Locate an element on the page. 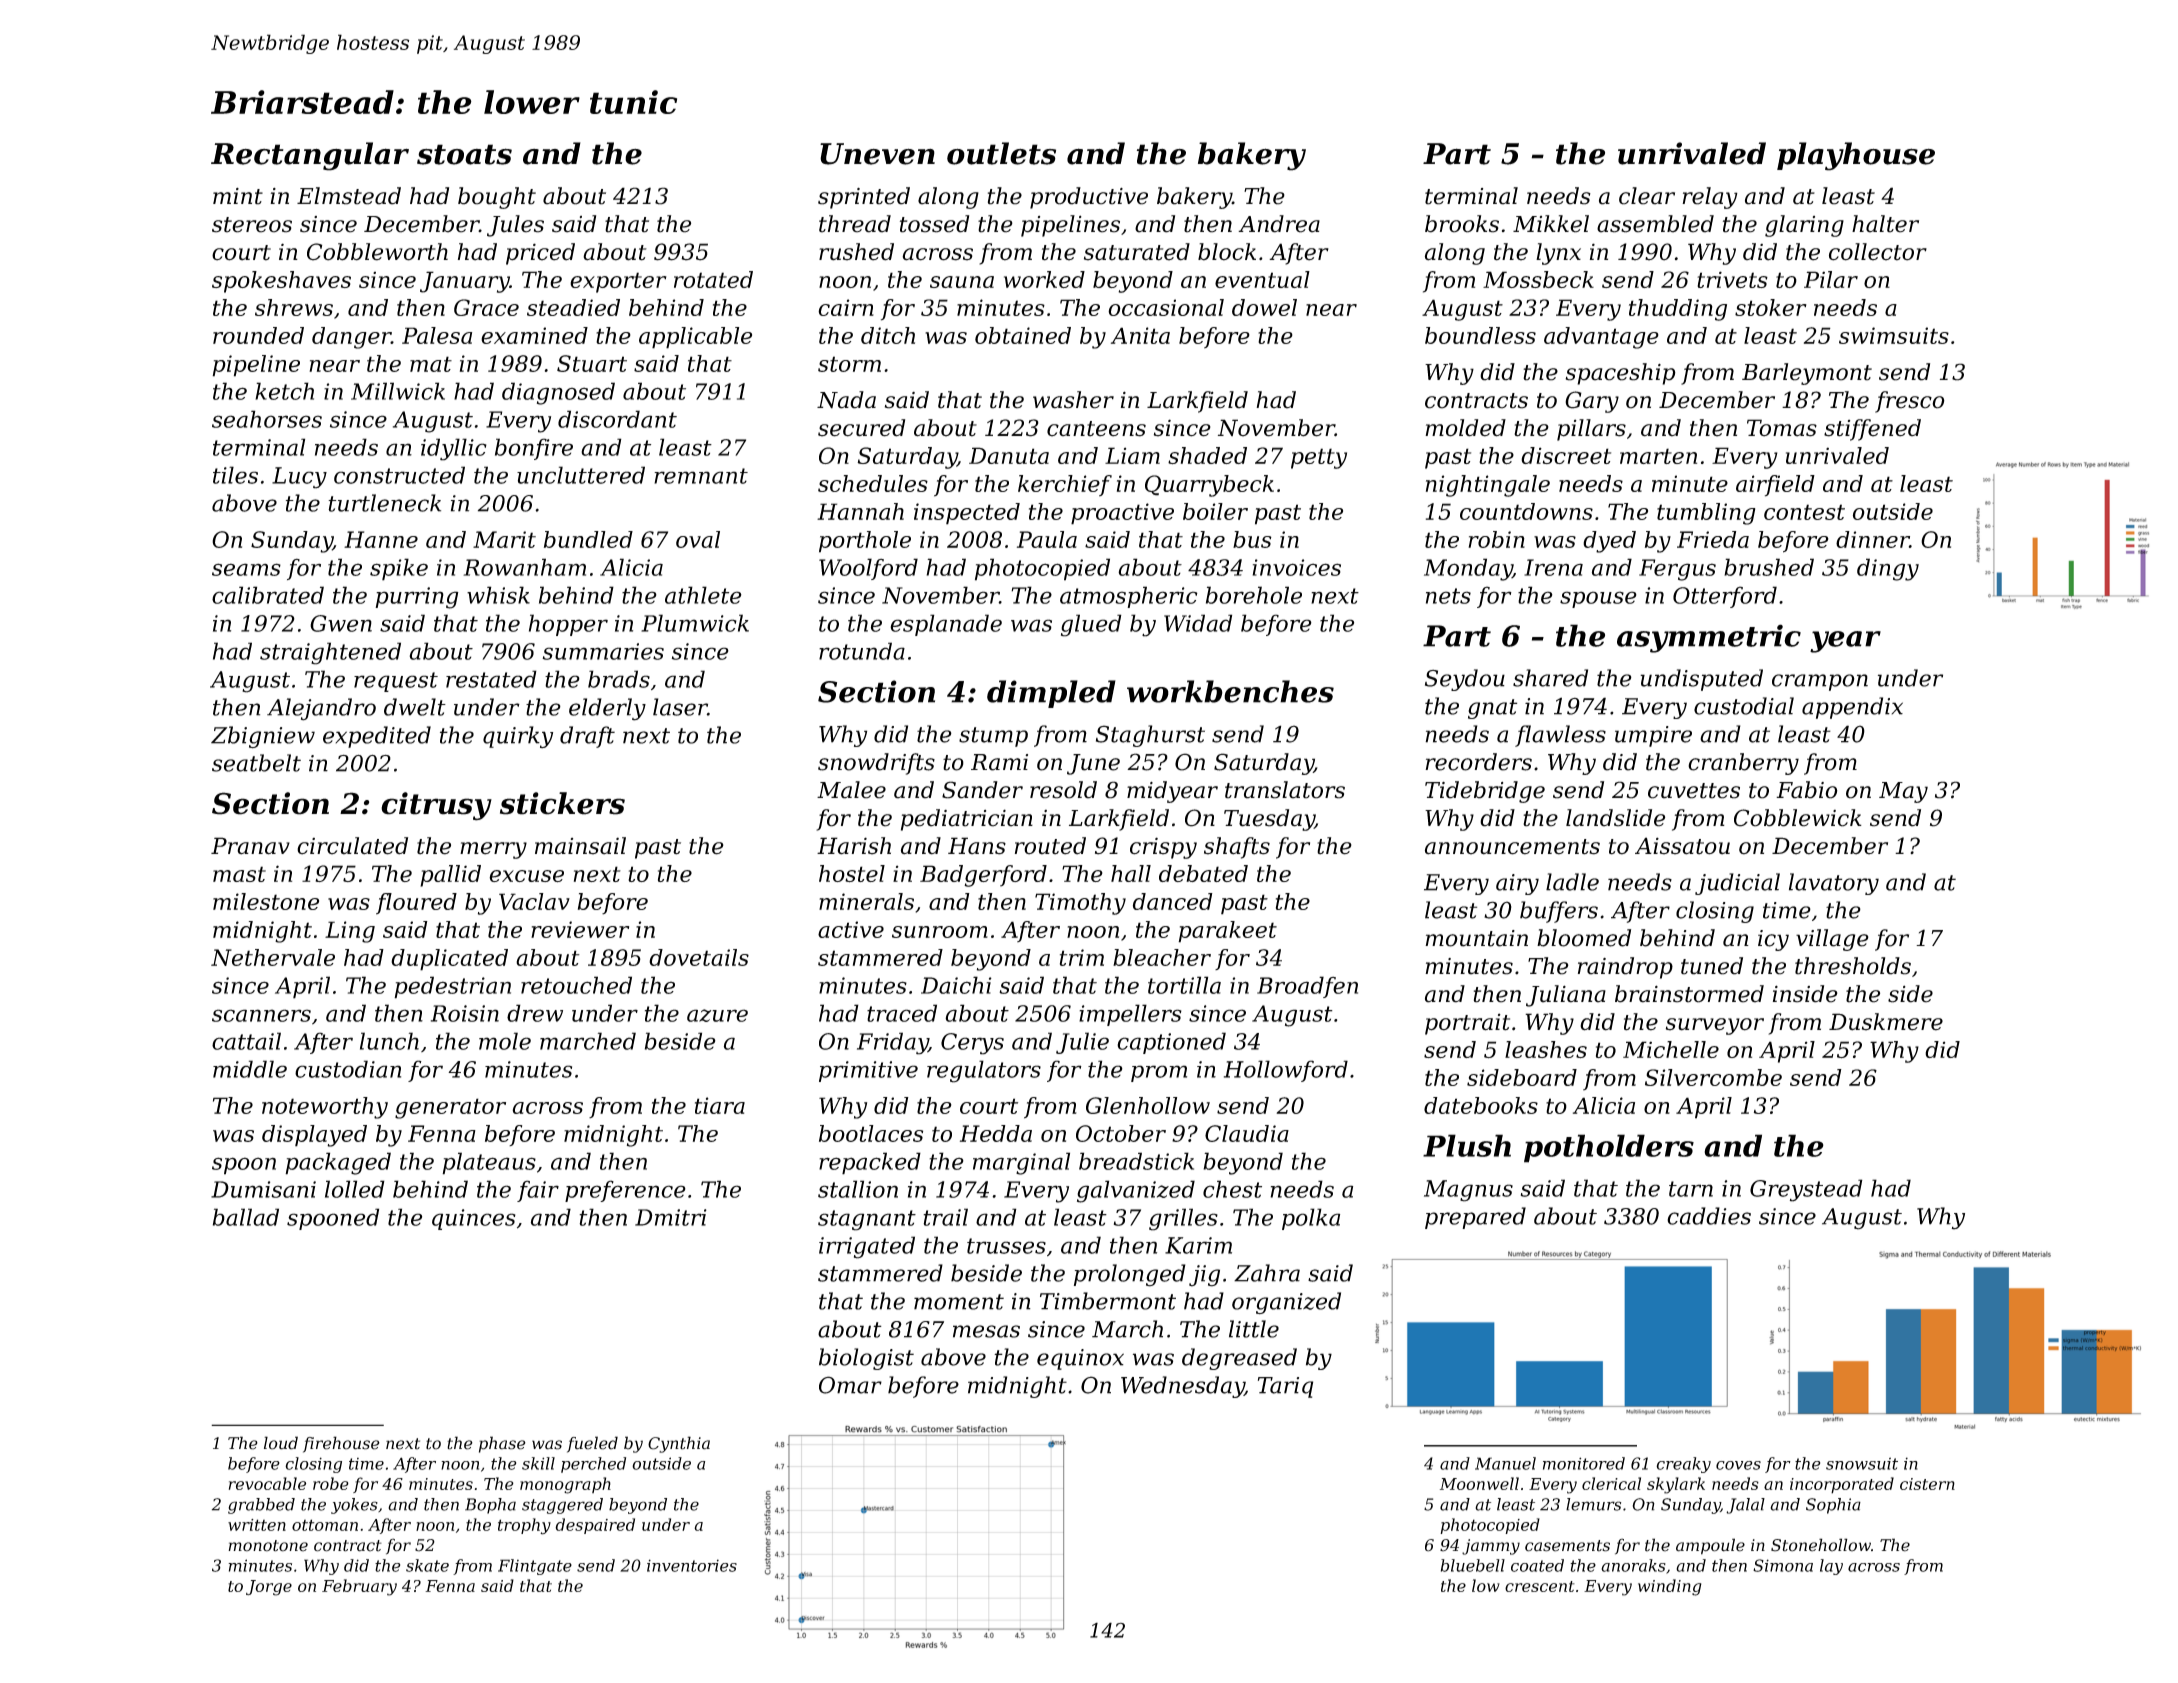 The image size is (2178, 1683). crescent is located at coordinates (1540, 1586).
